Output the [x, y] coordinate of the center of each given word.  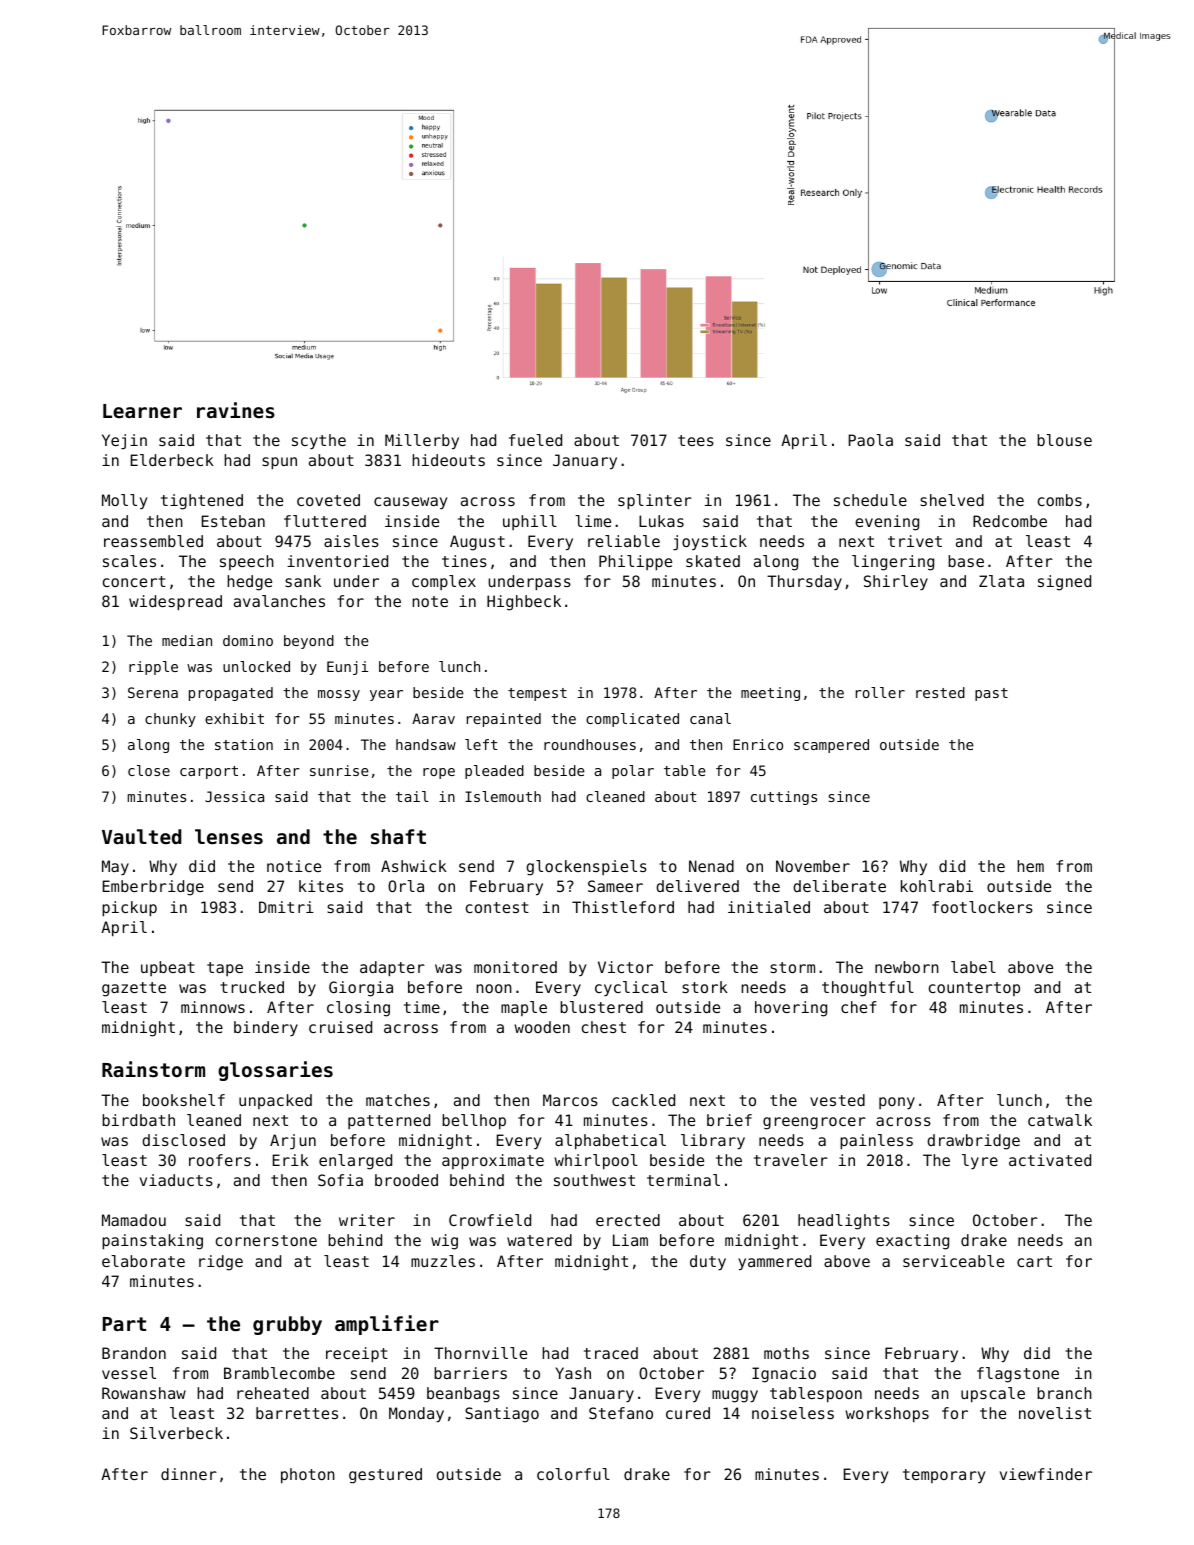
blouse [1064, 440]
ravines [236, 410]
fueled [535, 440]
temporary [944, 1476]
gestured [385, 1476]
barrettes [297, 1413]
